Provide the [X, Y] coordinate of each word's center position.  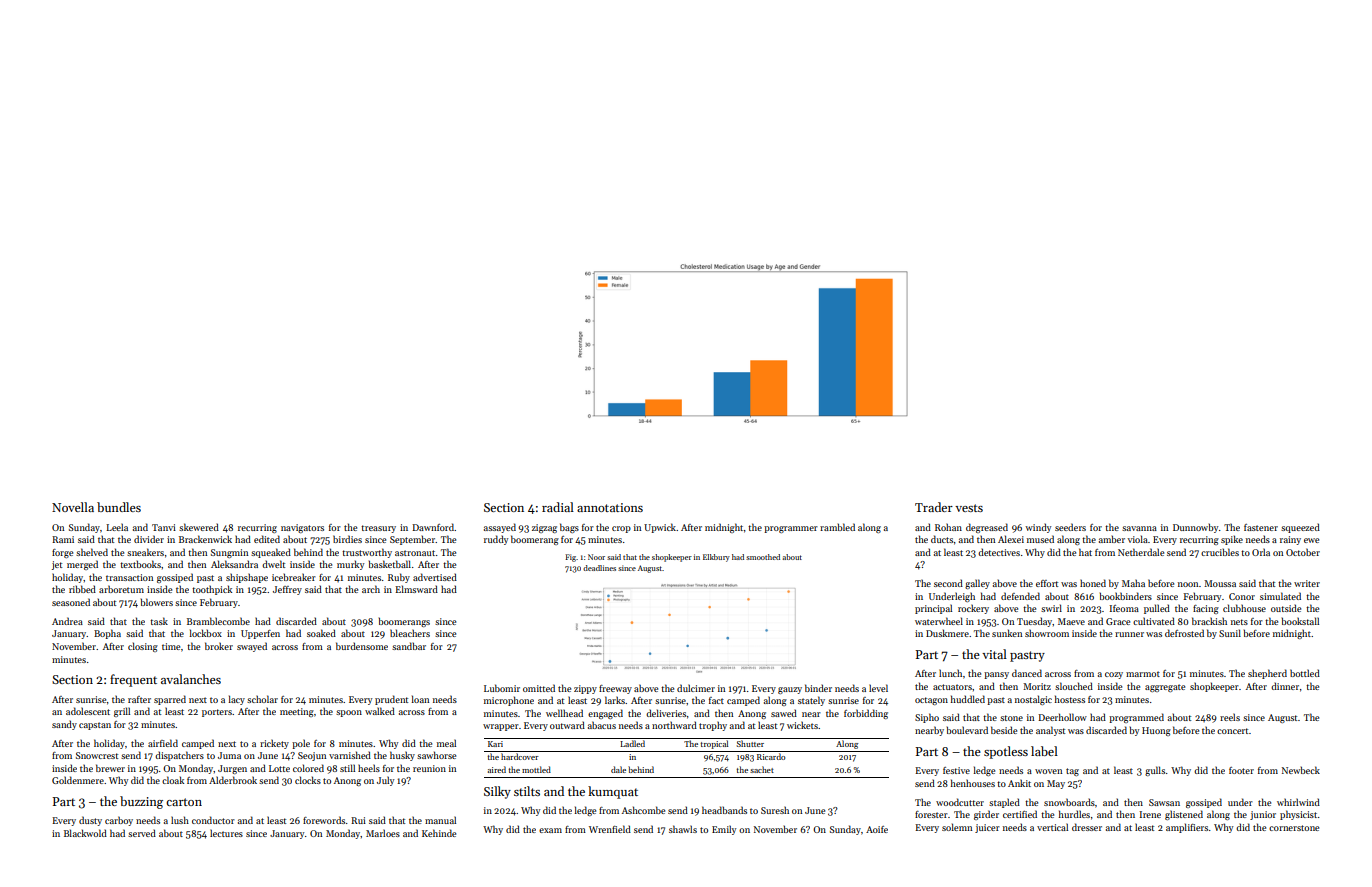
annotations [610, 507]
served [142, 833]
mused [1040, 539]
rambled [837, 527]
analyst [1050, 731]
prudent [391, 700]
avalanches [191, 679]
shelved [92, 552]
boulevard [967, 730]
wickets [802, 725]
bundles [119, 507]
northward [674, 725]
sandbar [409, 646]
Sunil [1230, 633]
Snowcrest [97, 755]
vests [969, 508]
